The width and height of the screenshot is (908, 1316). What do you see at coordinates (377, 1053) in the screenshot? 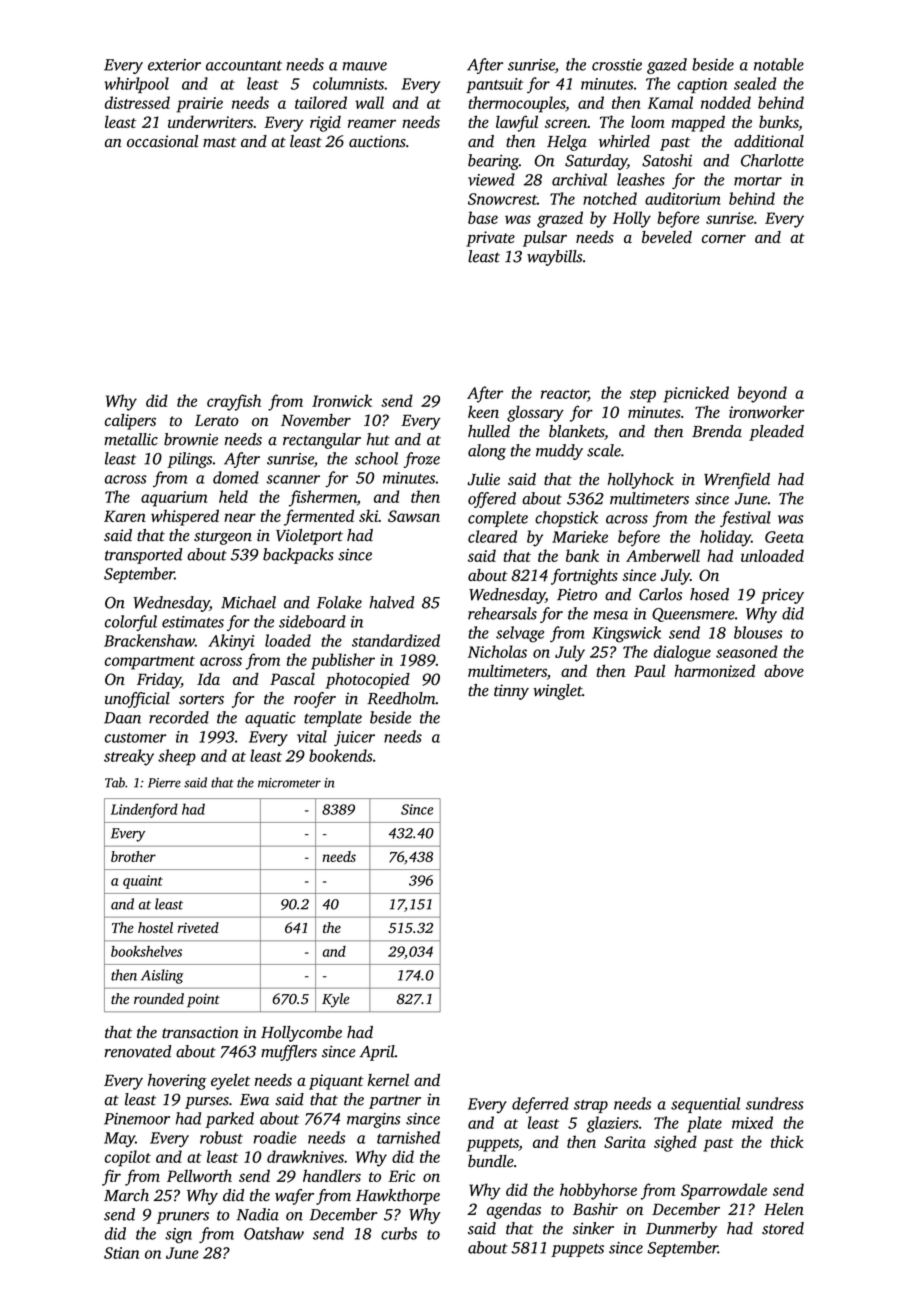
I see `April` at bounding box center [377, 1053].
